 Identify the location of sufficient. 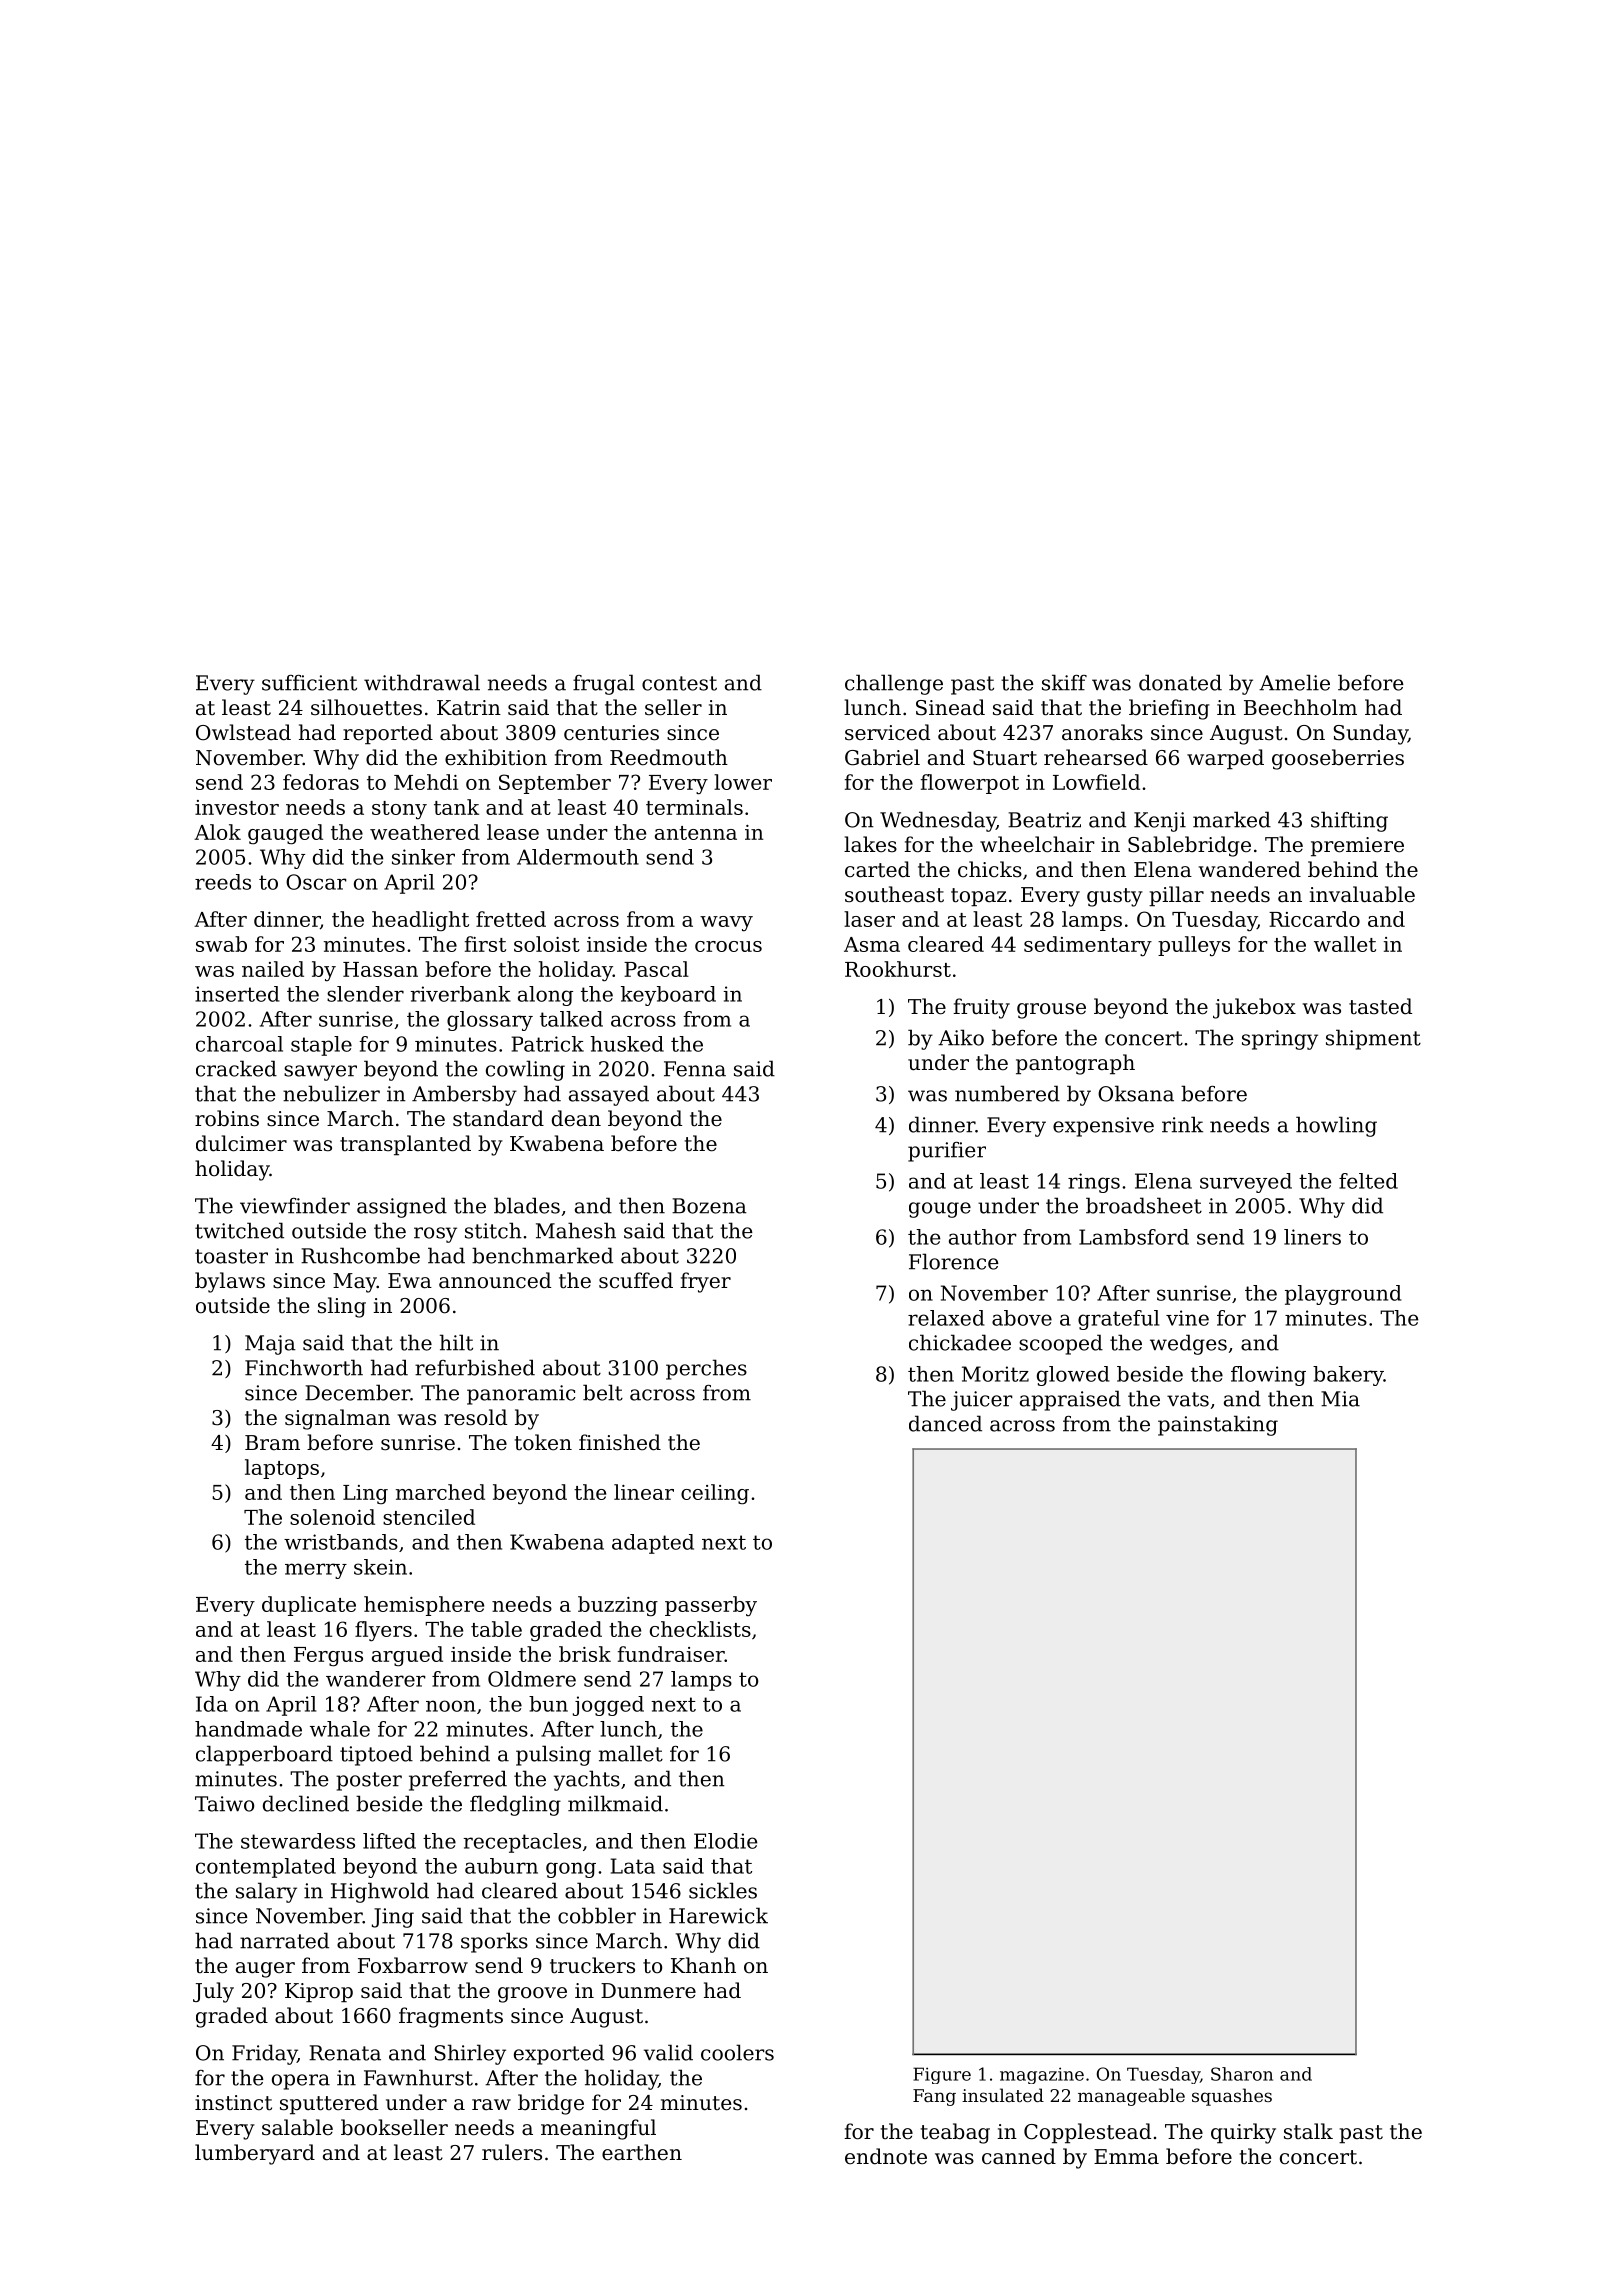
(309, 683).
